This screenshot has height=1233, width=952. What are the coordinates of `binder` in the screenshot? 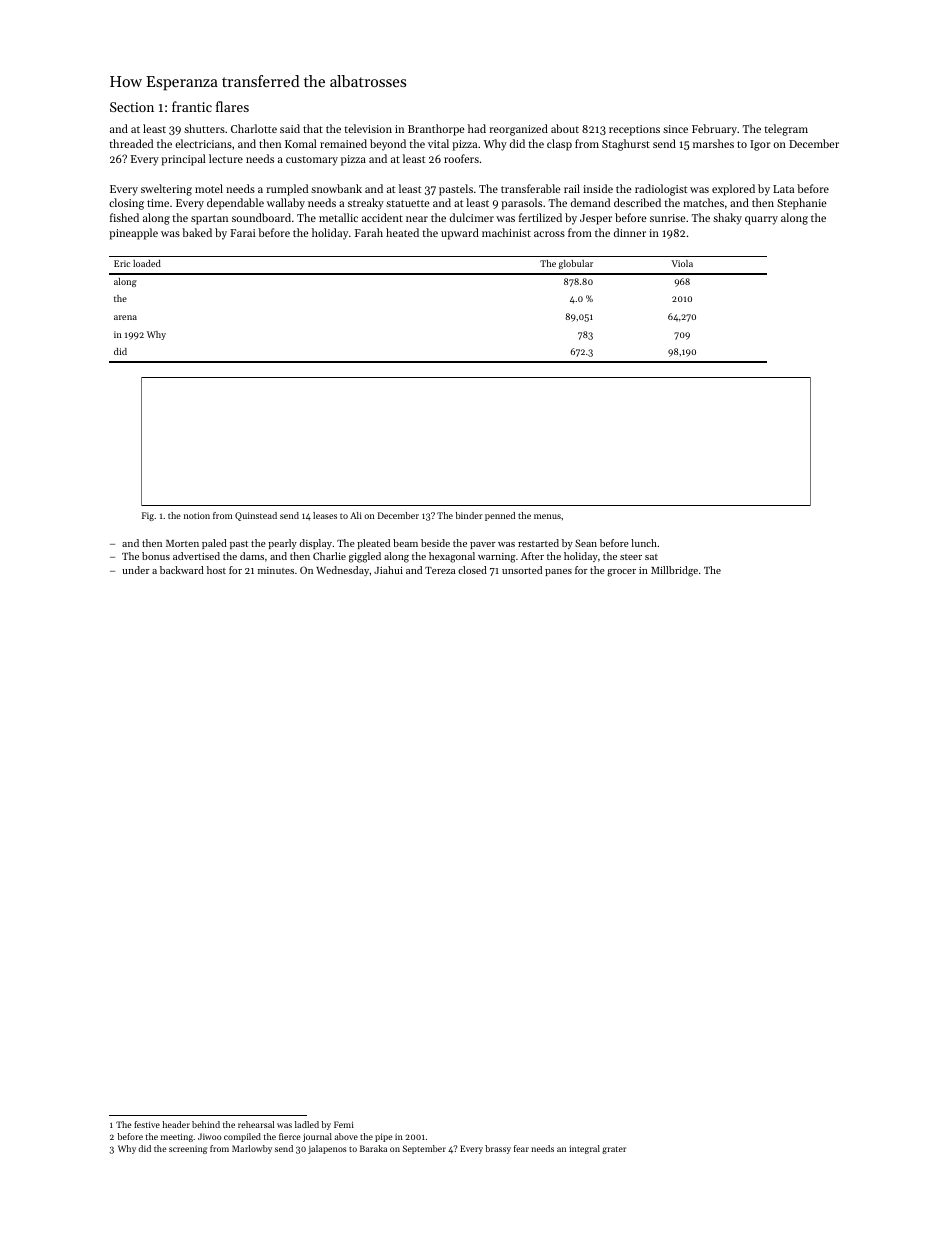 It's located at (469, 515).
